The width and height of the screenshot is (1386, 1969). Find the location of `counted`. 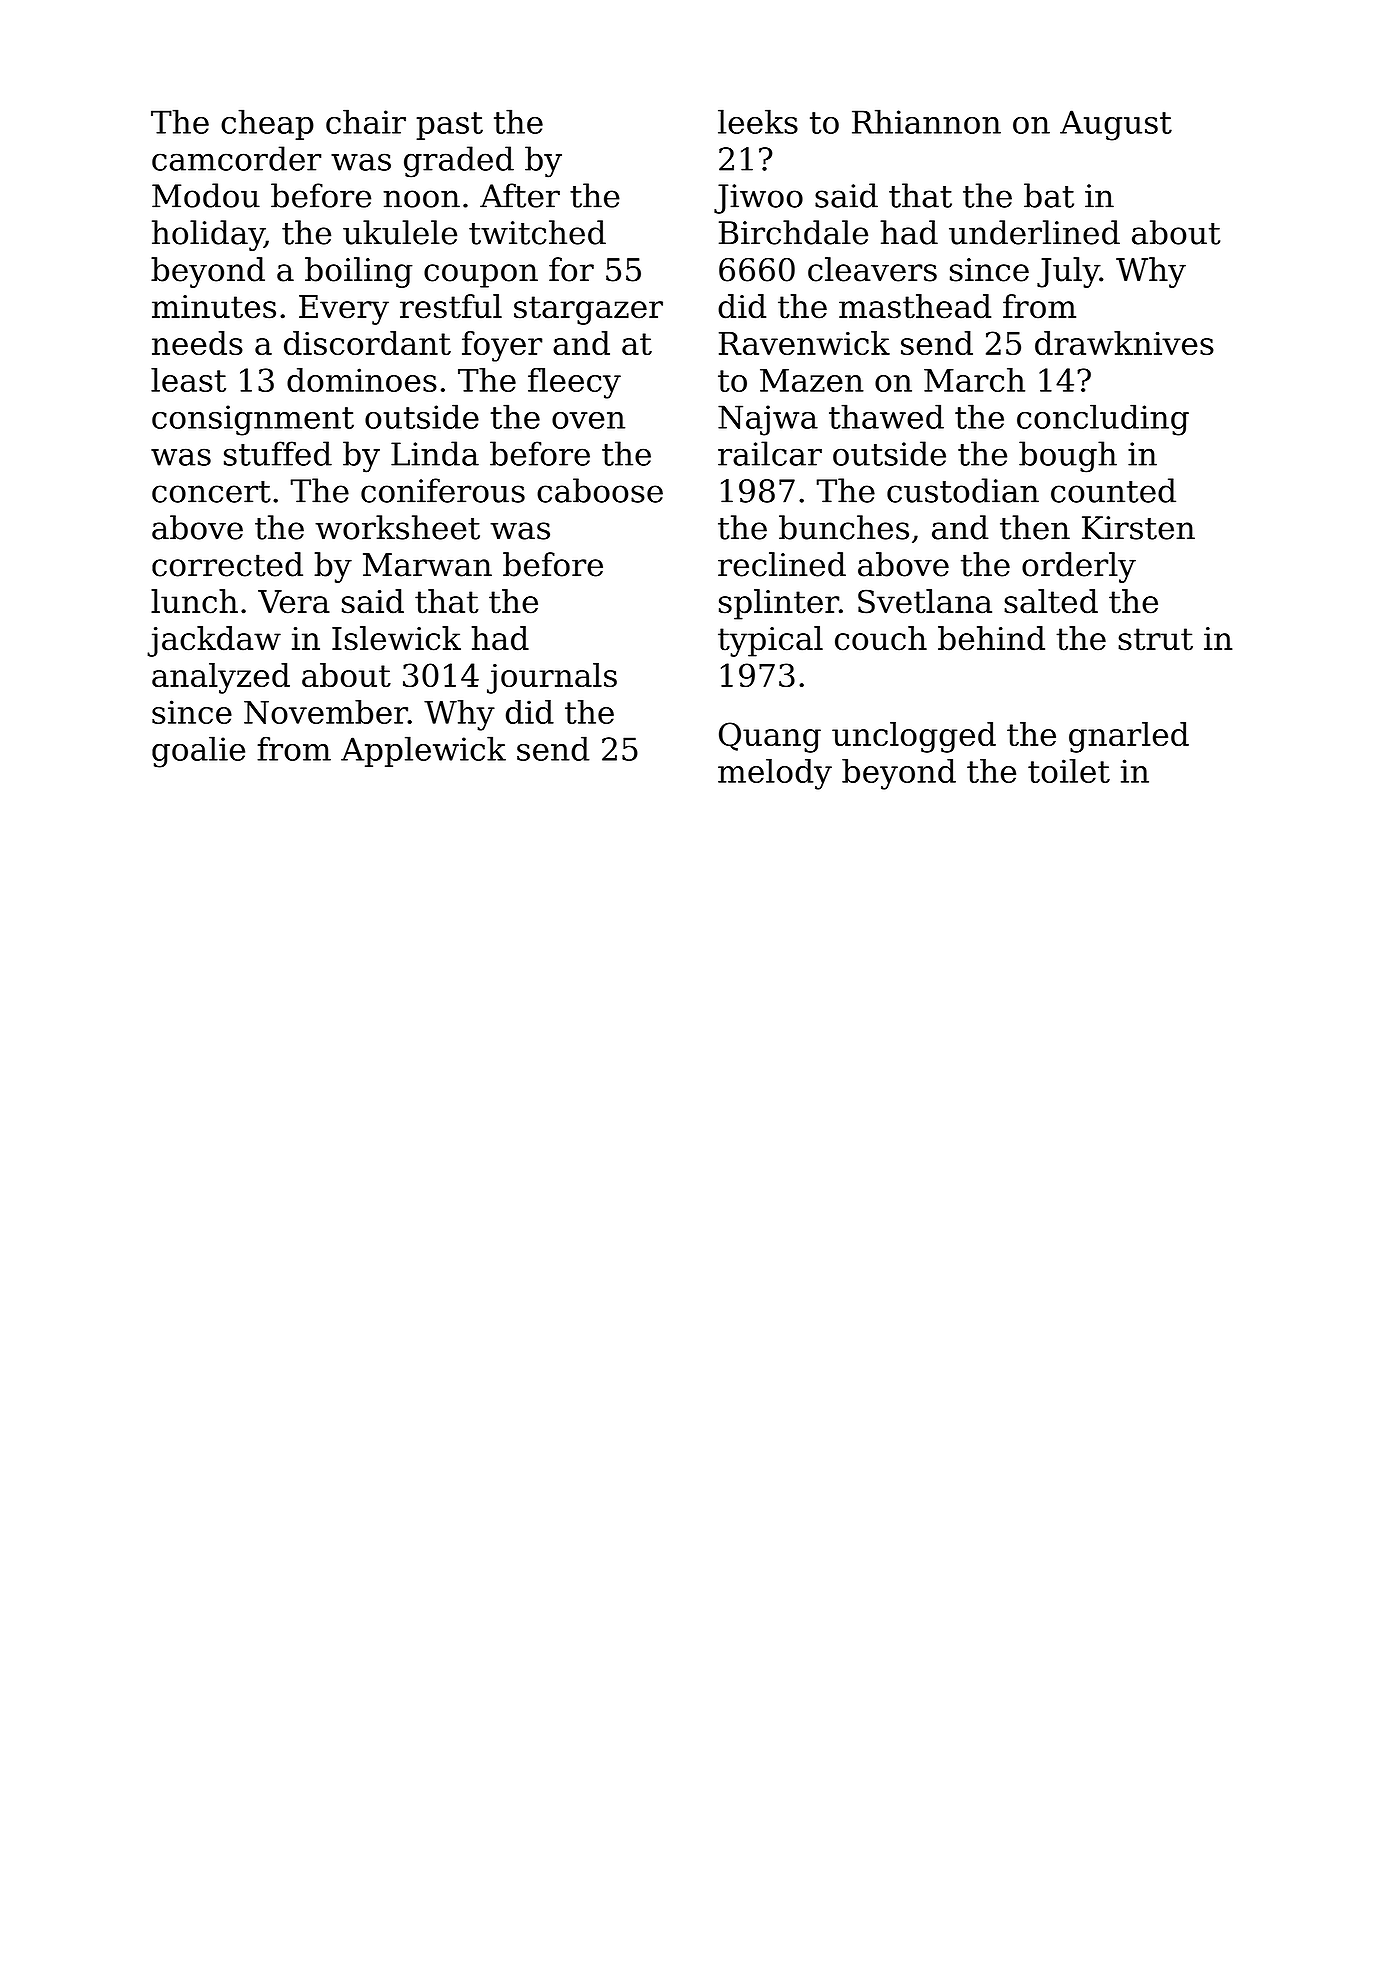

counted is located at coordinates (1113, 490).
